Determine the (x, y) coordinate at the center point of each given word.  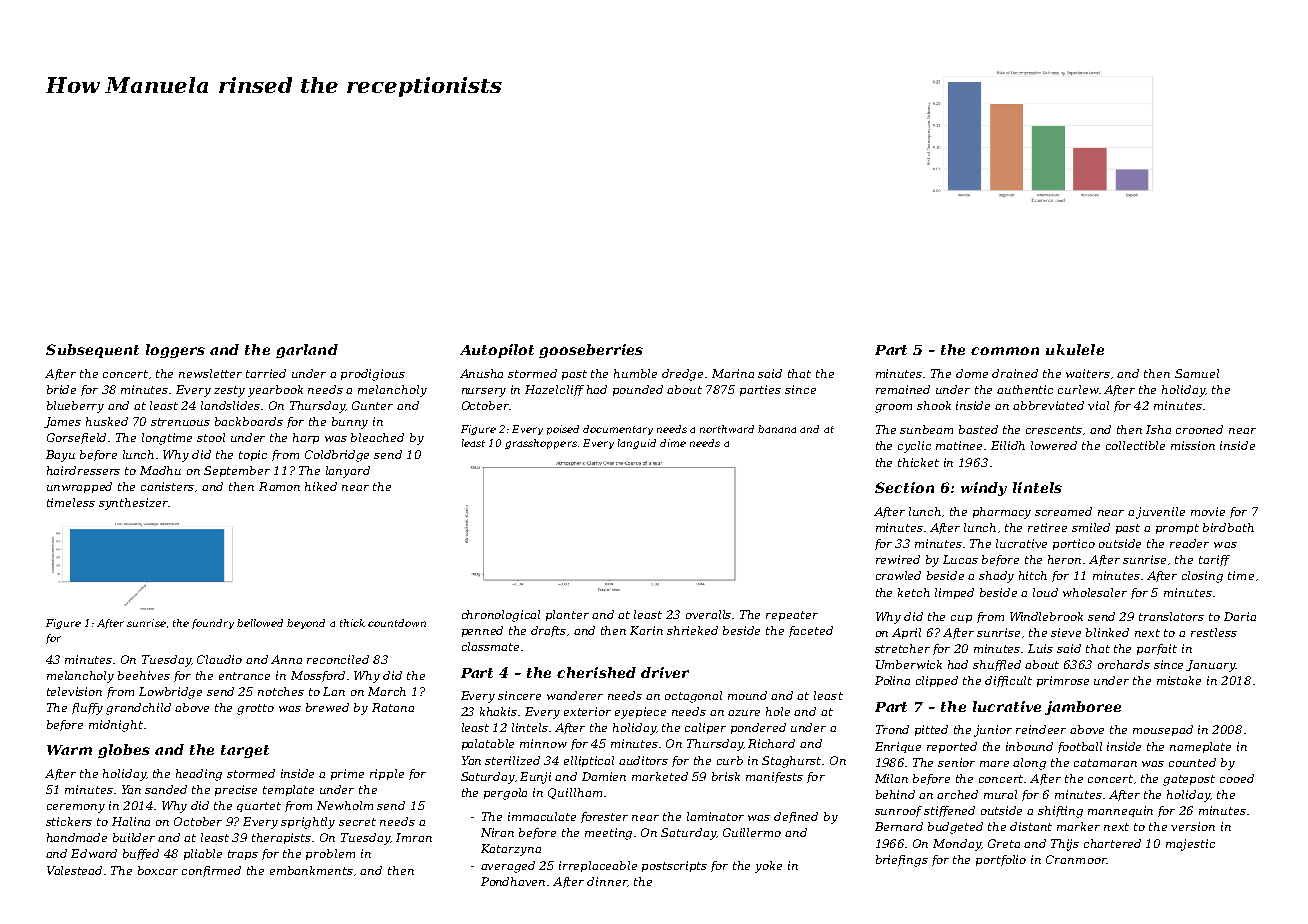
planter (567, 615)
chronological (501, 616)
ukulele (1075, 349)
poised (563, 430)
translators (1171, 616)
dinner (607, 881)
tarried (266, 373)
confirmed (211, 871)
